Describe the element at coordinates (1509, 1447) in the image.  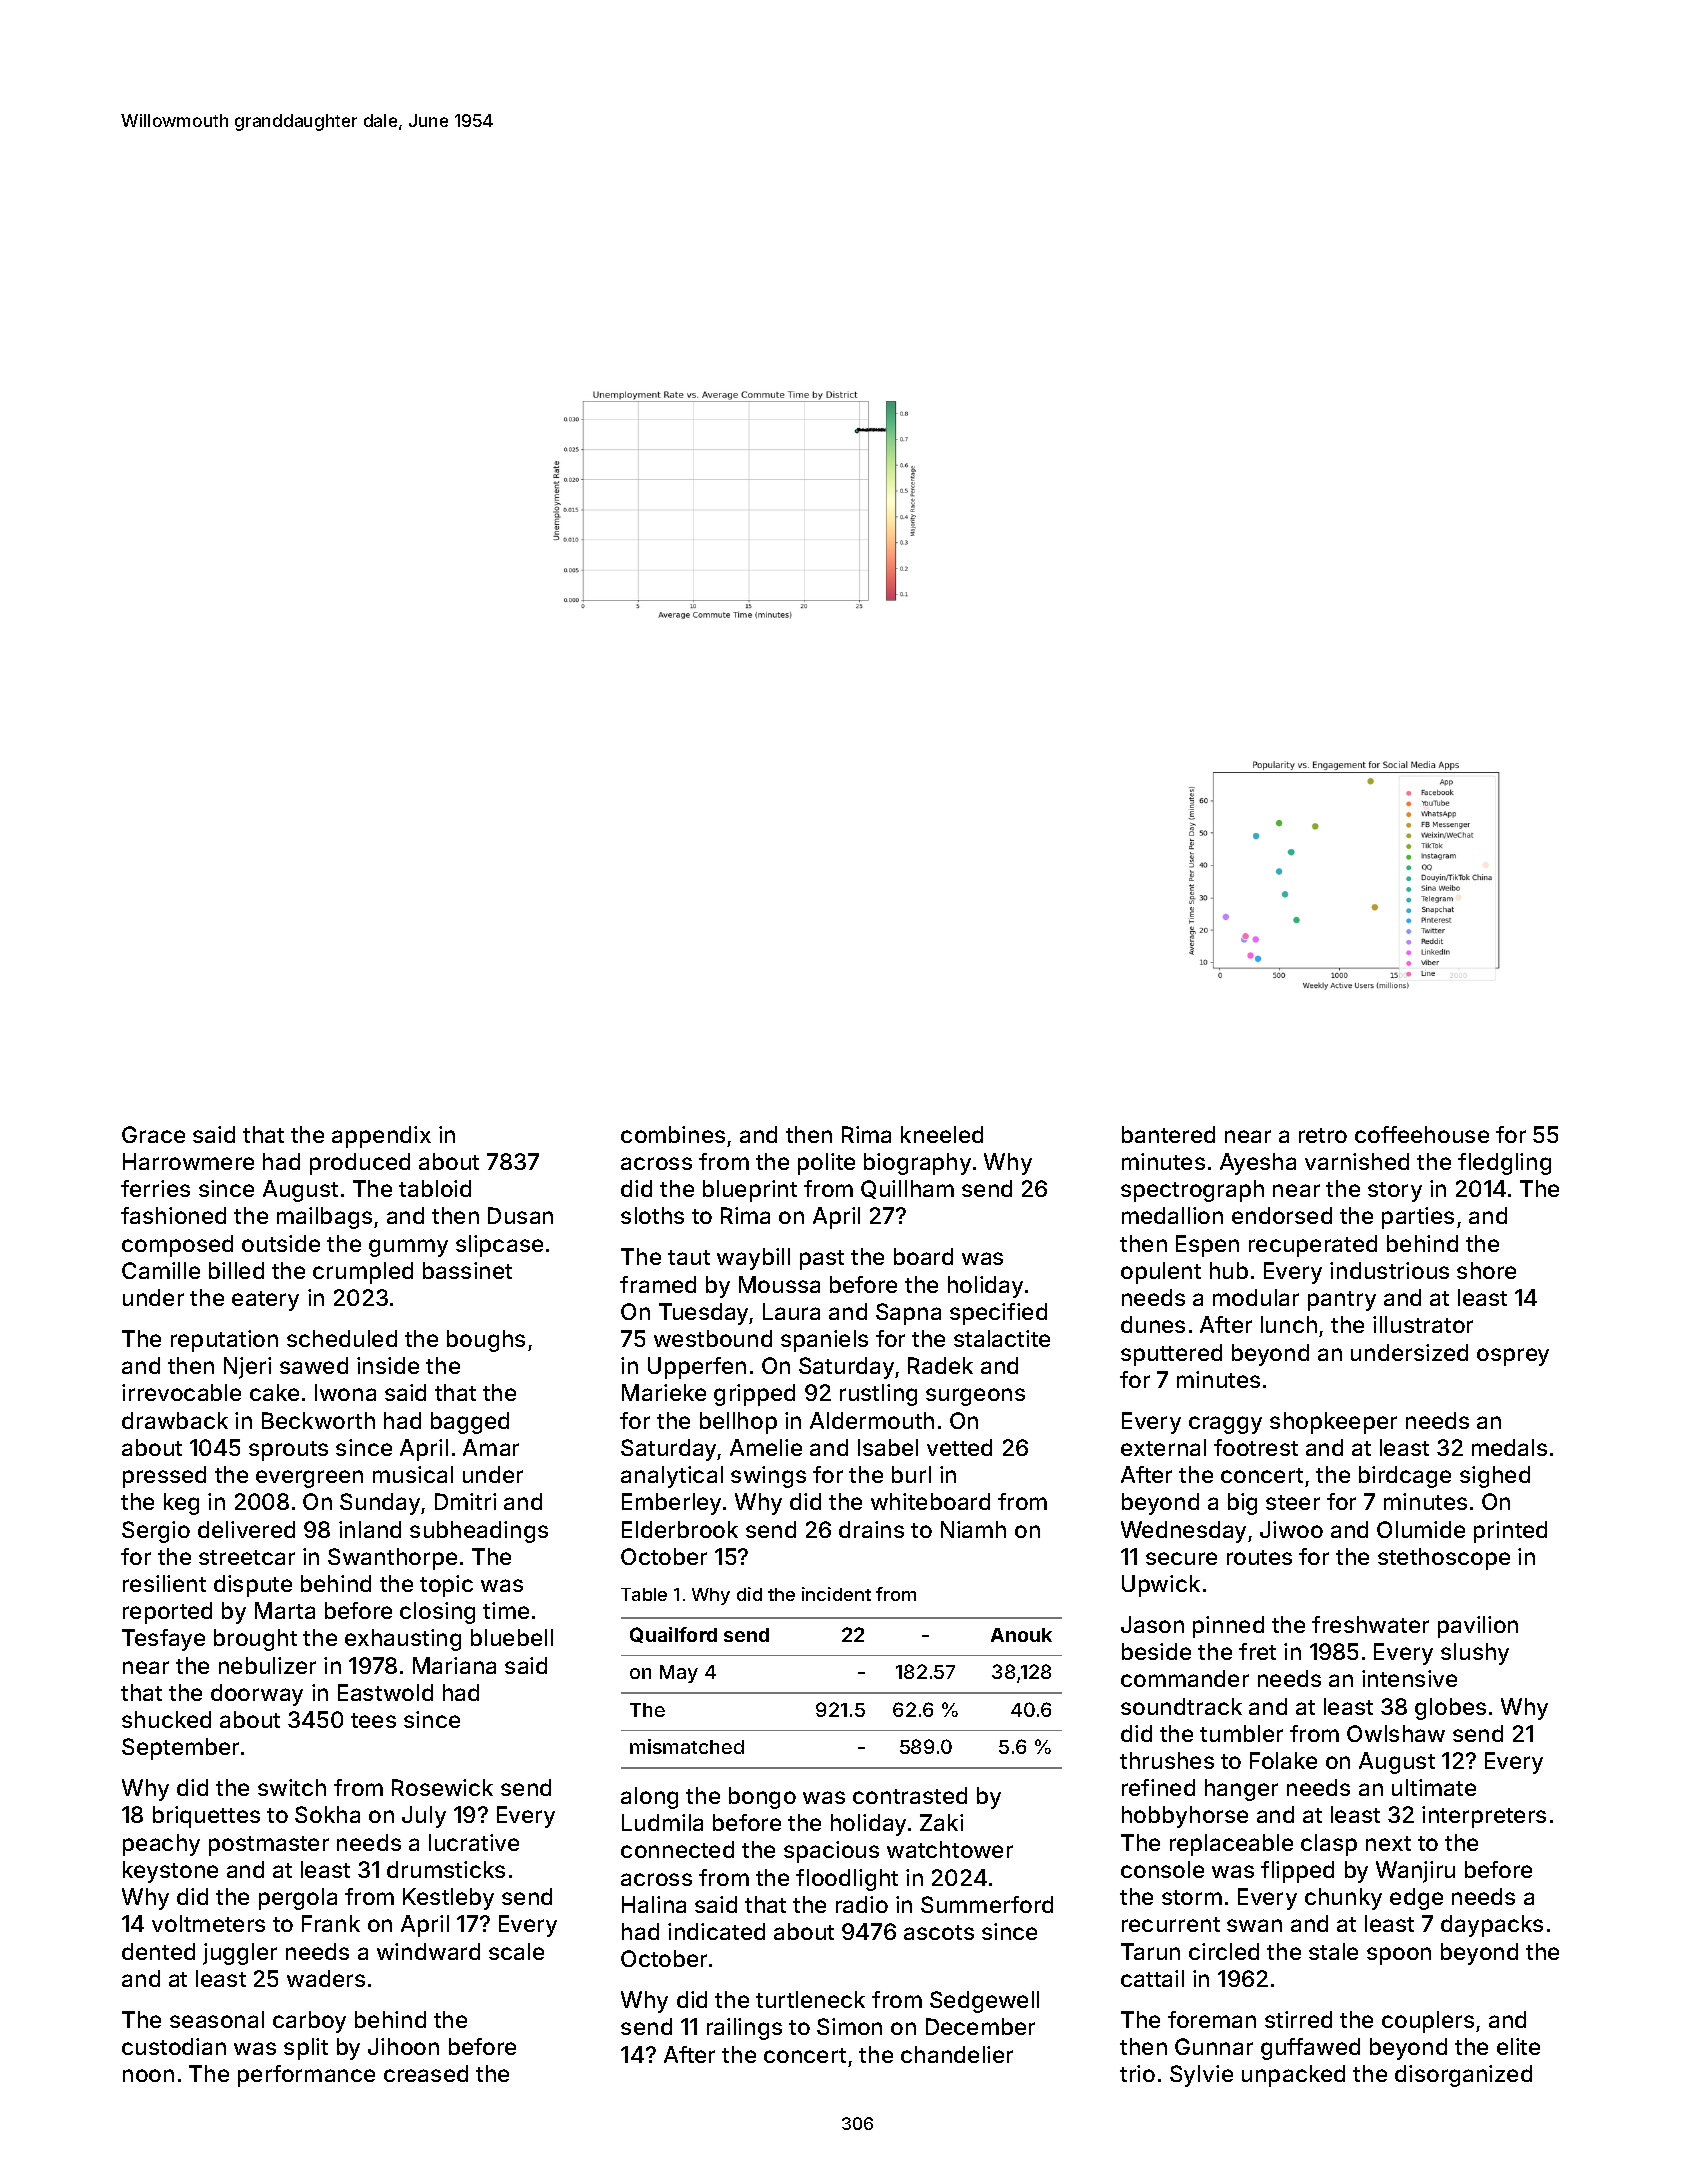
I see `medals` at that location.
